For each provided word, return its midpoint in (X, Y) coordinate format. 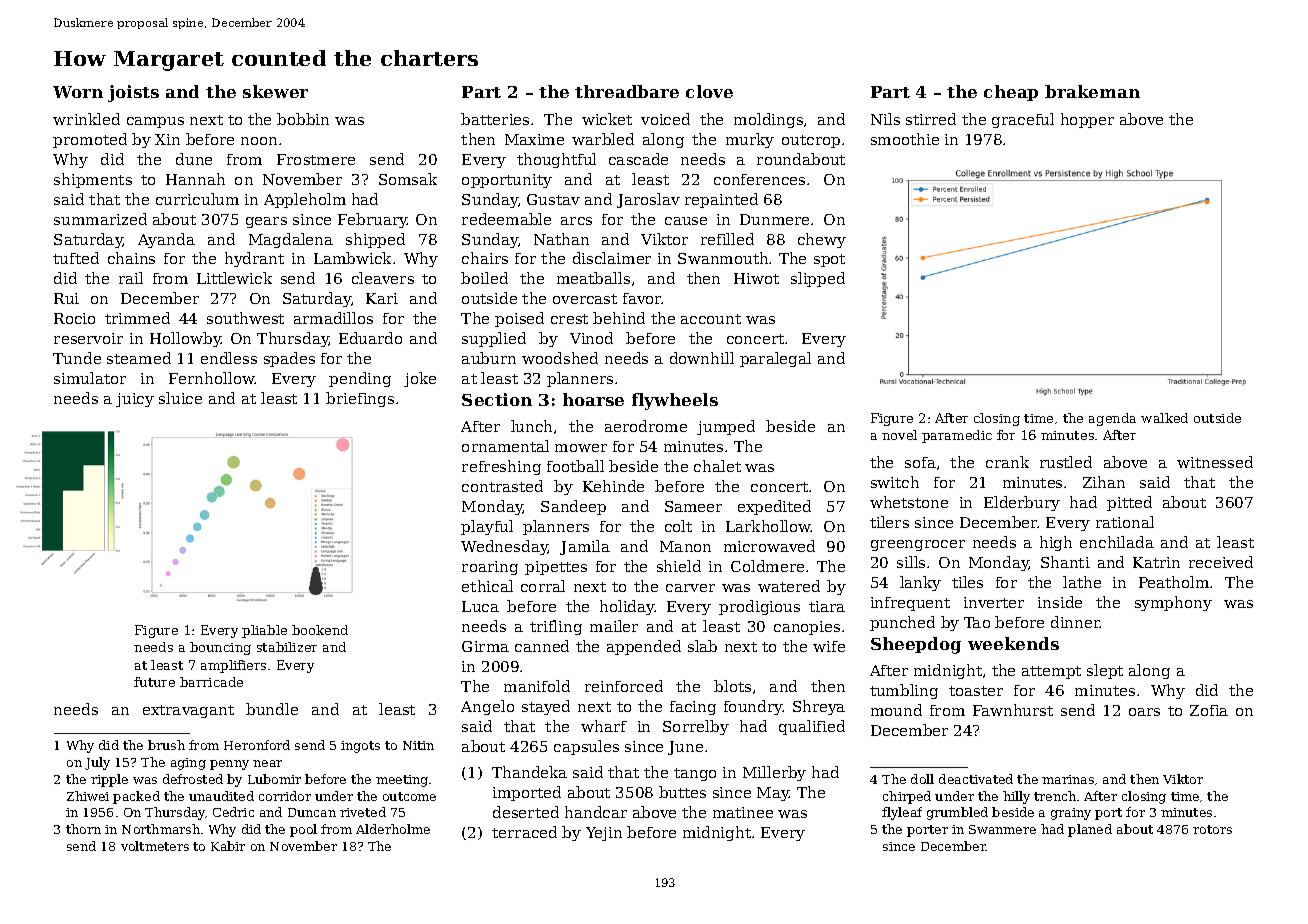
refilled (727, 239)
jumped (726, 427)
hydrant (254, 259)
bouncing (220, 648)
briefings (360, 399)
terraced (524, 832)
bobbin (303, 119)
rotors (1212, 829)
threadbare (627, 91)
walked (1164, 418)
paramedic (957, 436)
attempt (1051, 672)
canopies (807, 628)
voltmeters (155, 846)
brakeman (1092, 91)
